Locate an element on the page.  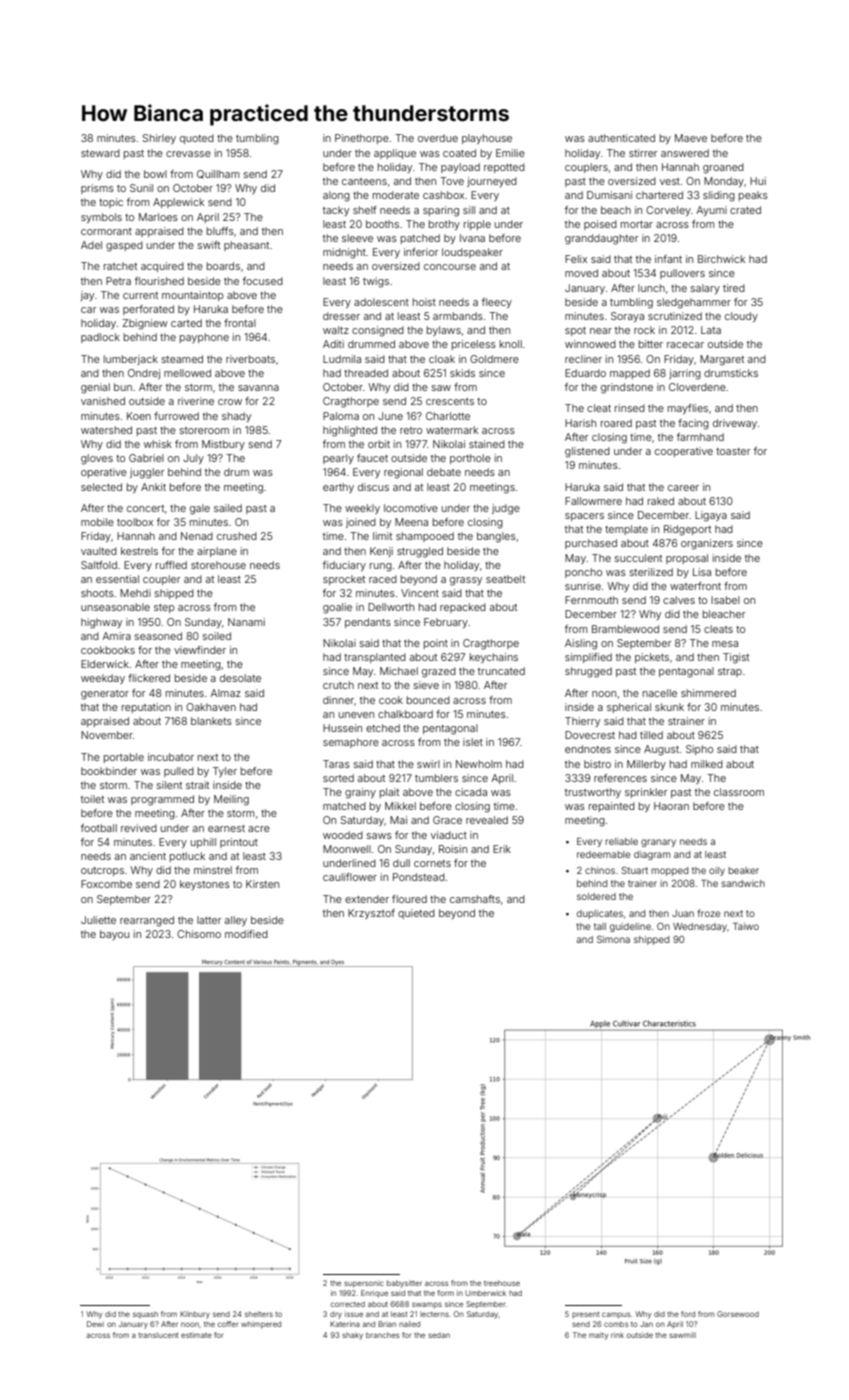
issue is located at coordinates (354, 1314).
